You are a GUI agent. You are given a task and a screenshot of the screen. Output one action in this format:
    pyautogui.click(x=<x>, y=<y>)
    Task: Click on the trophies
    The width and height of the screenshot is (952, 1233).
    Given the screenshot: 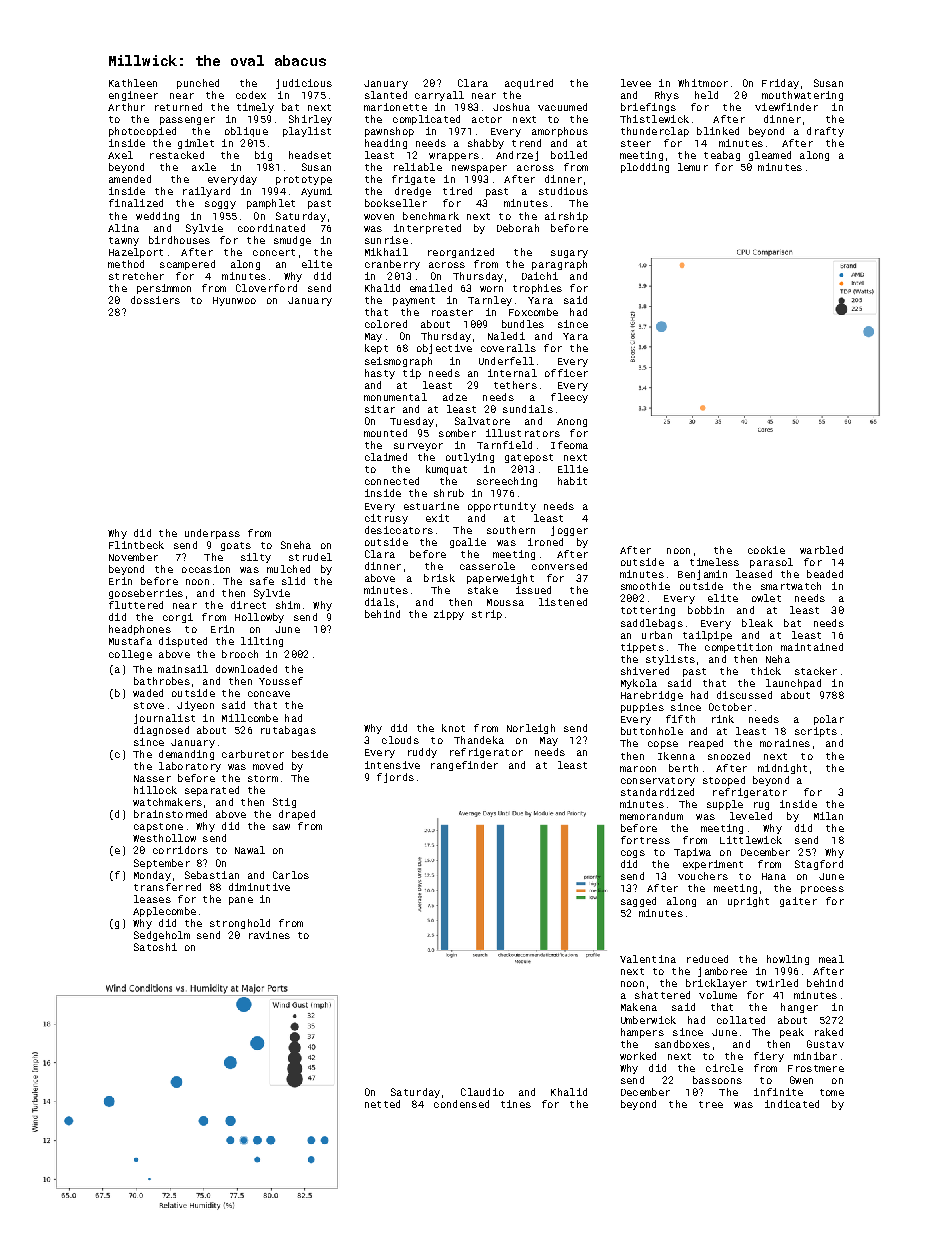 What is the action you would take?
    pyautogui.click(x=537, y=289)
